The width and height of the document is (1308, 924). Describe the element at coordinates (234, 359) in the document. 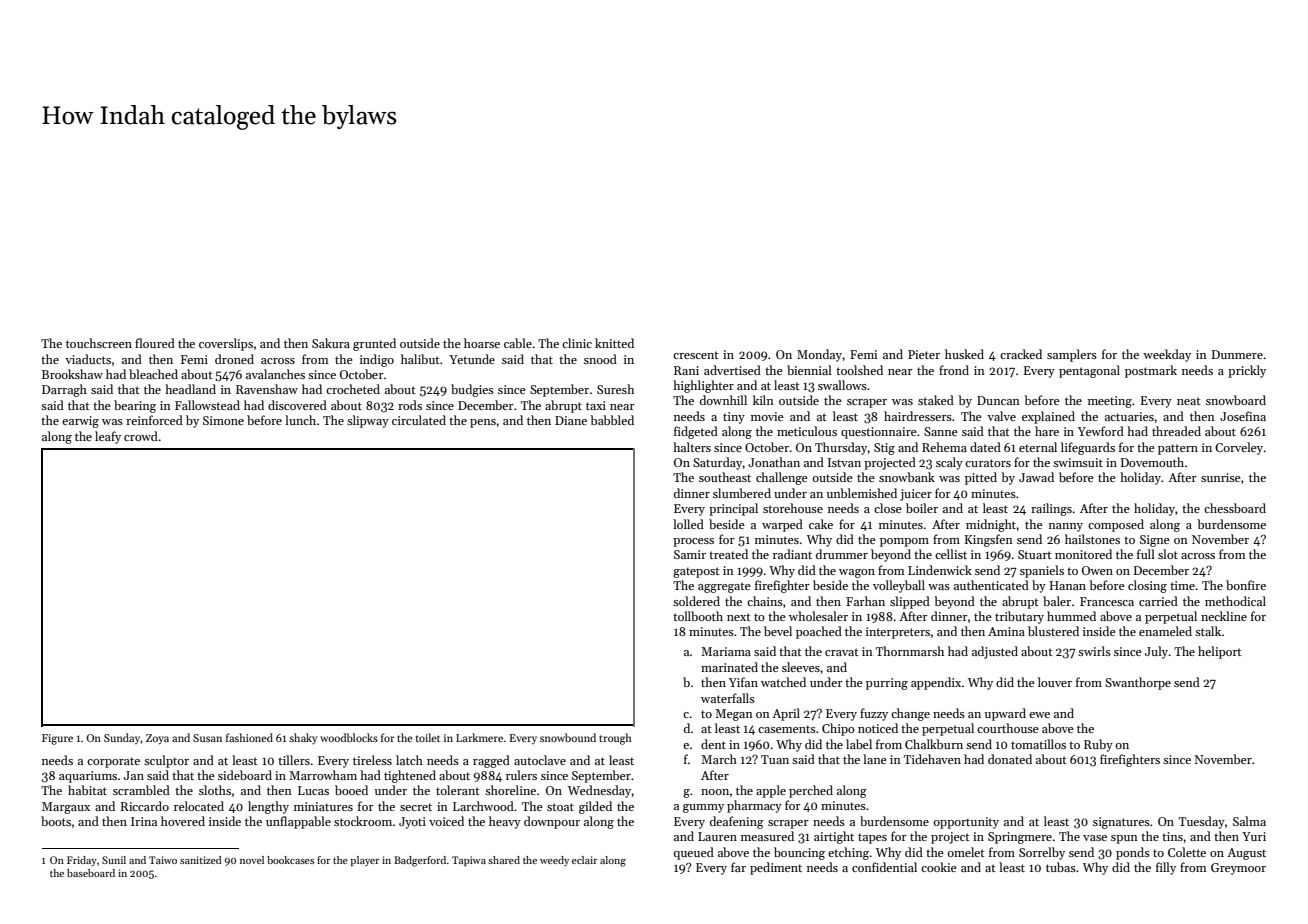

I see `droned` at that location.
